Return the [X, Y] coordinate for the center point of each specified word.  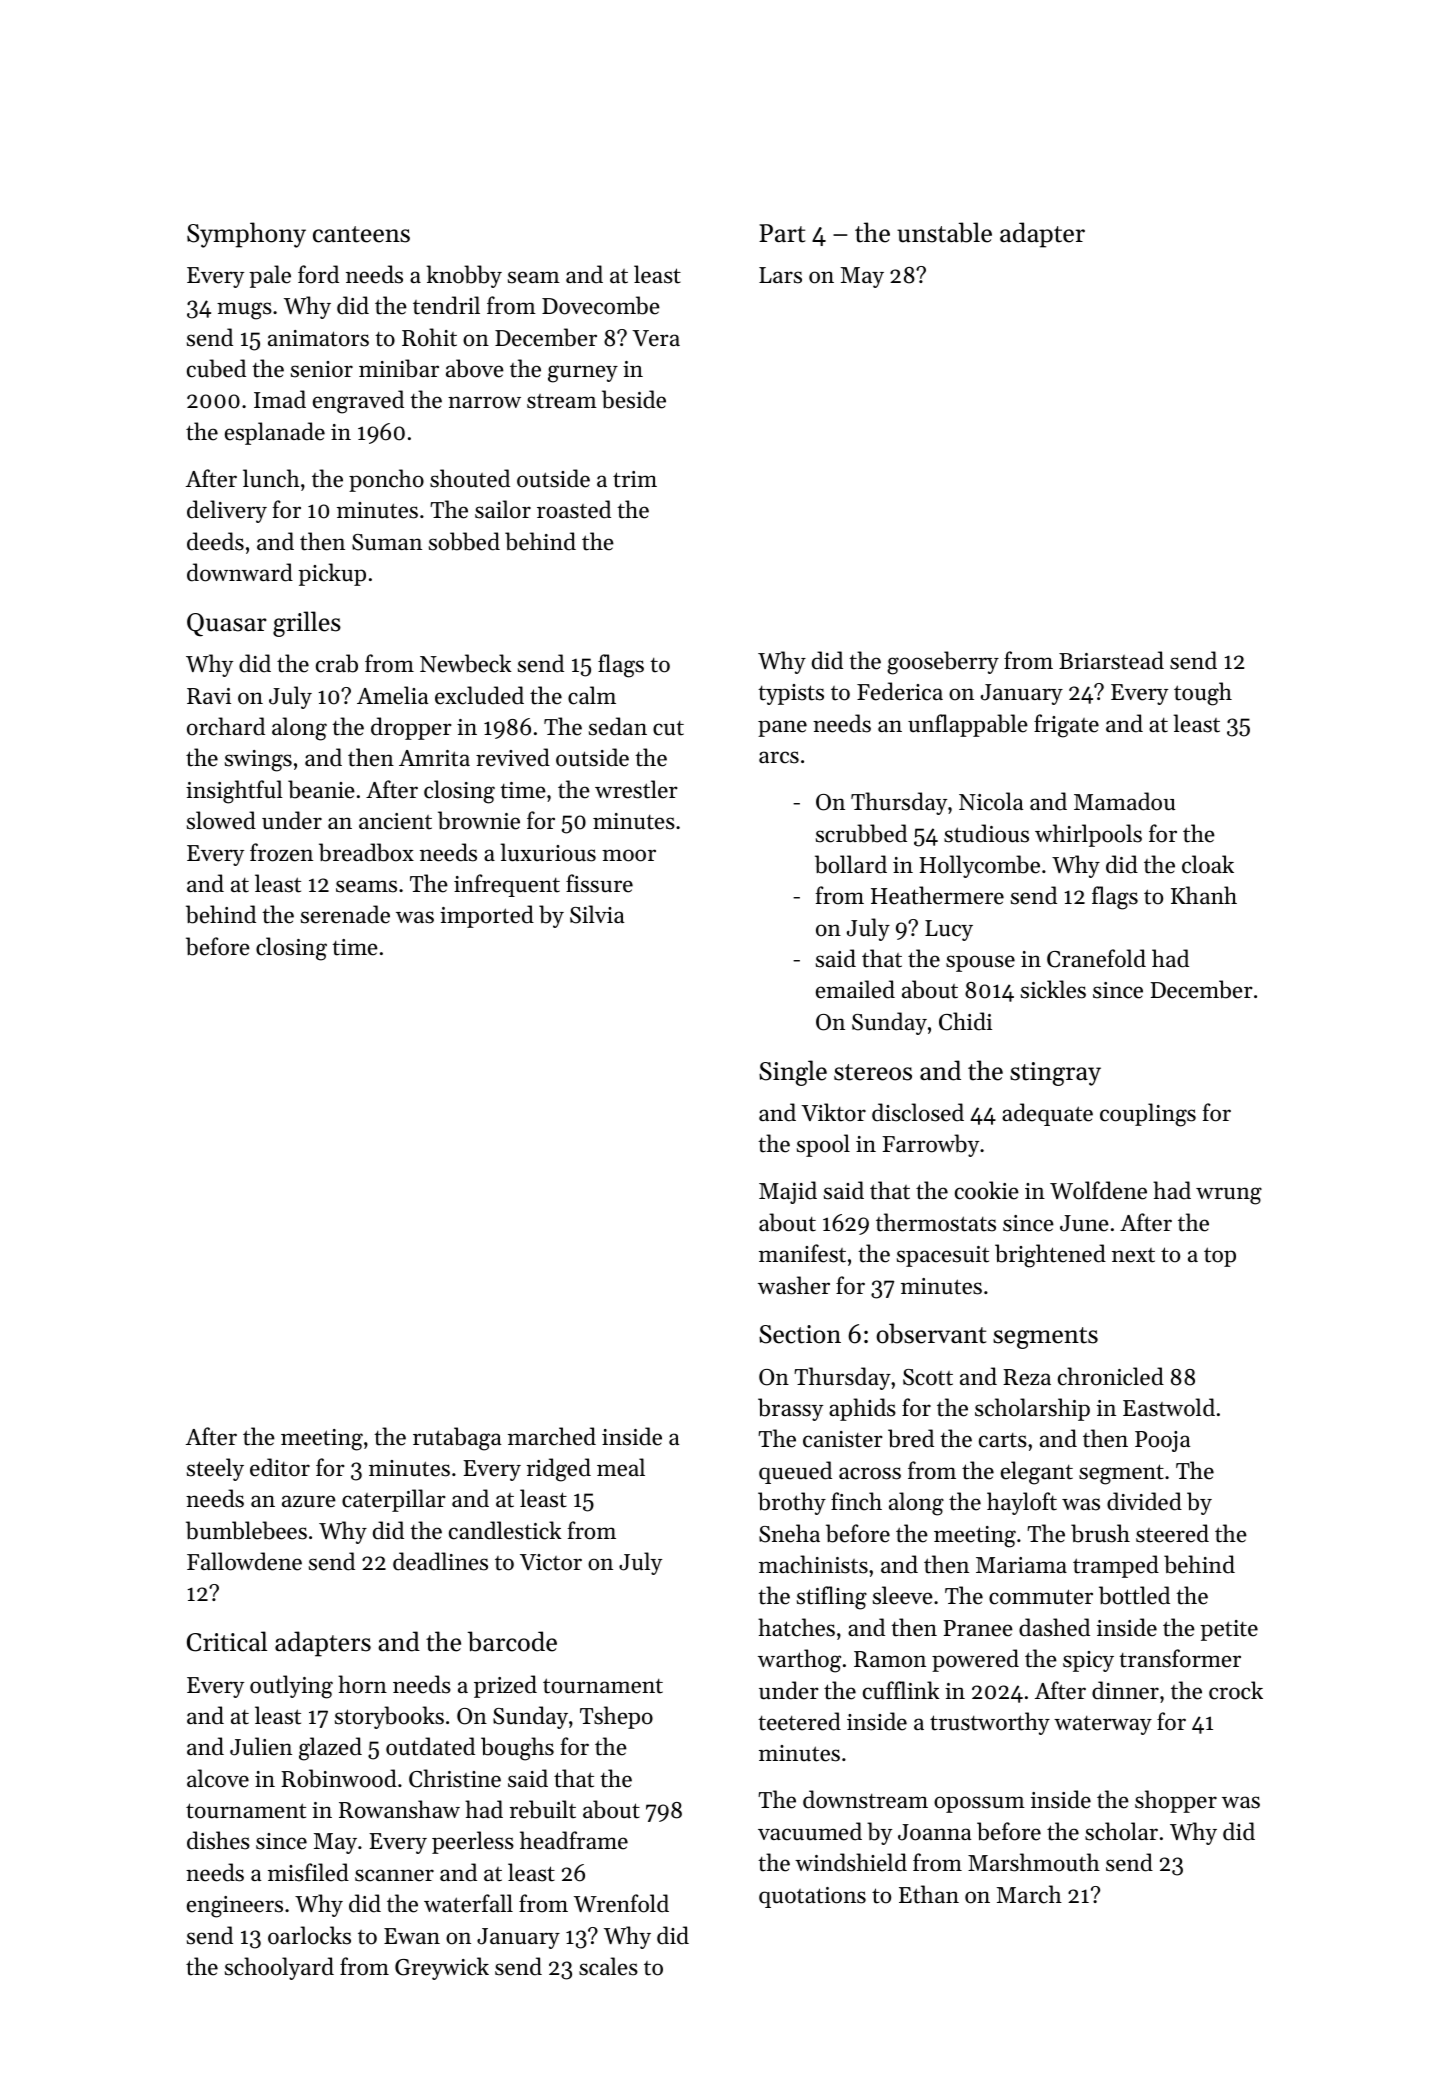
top [1220, 1257]
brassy [790, 1409]
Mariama [1021, 1565]
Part [782, 233]
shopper [1176, 1801]
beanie [321, 789]
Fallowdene [244, 1561]
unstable [944, 232]
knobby [464, 276]
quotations [812, 1897]
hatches [796, 1627]
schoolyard [279, 1968]
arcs [779, 757]
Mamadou [1124, 801]
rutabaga [457, 1439]
